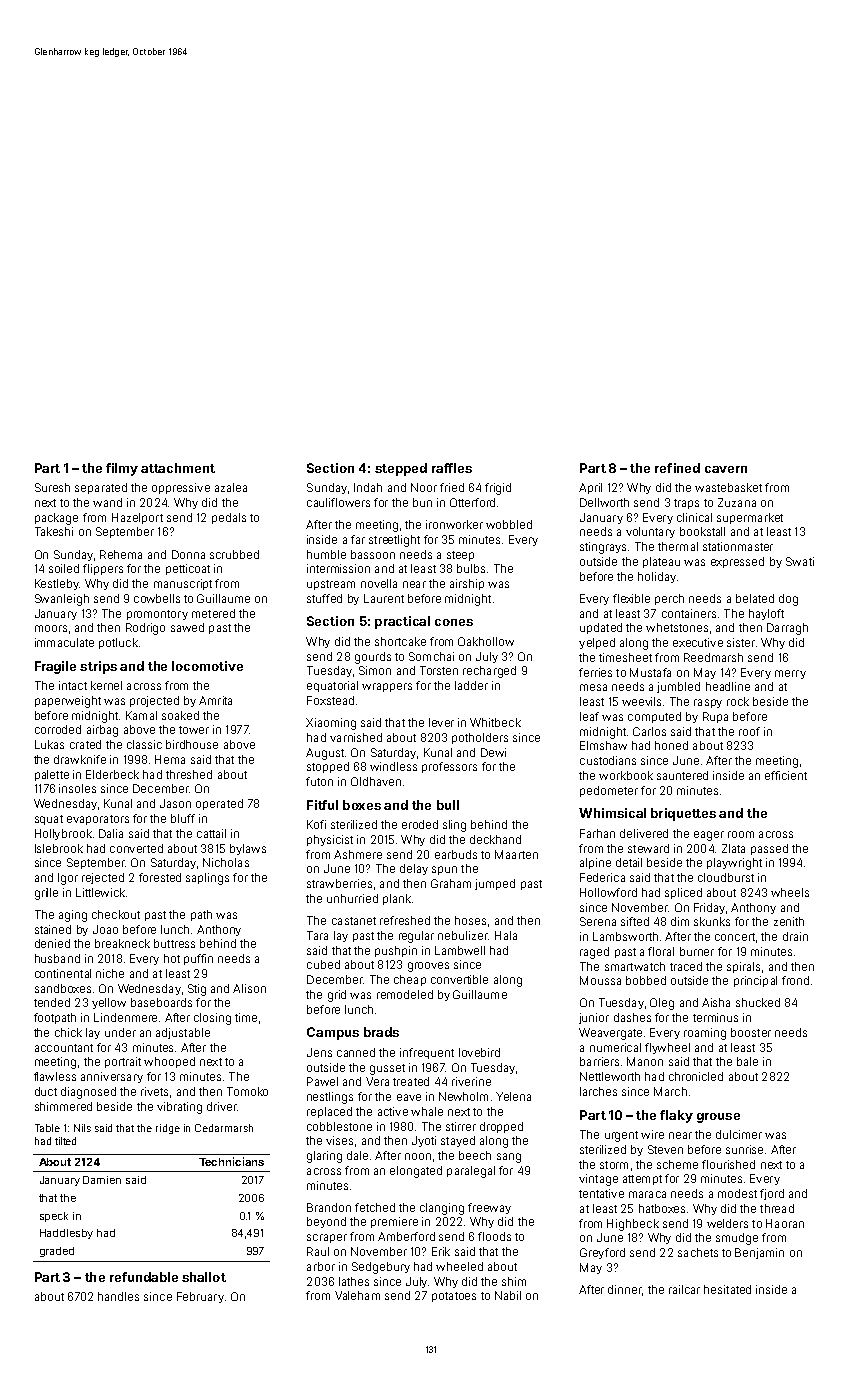  I want to click on Hala, so click(506, 935).
